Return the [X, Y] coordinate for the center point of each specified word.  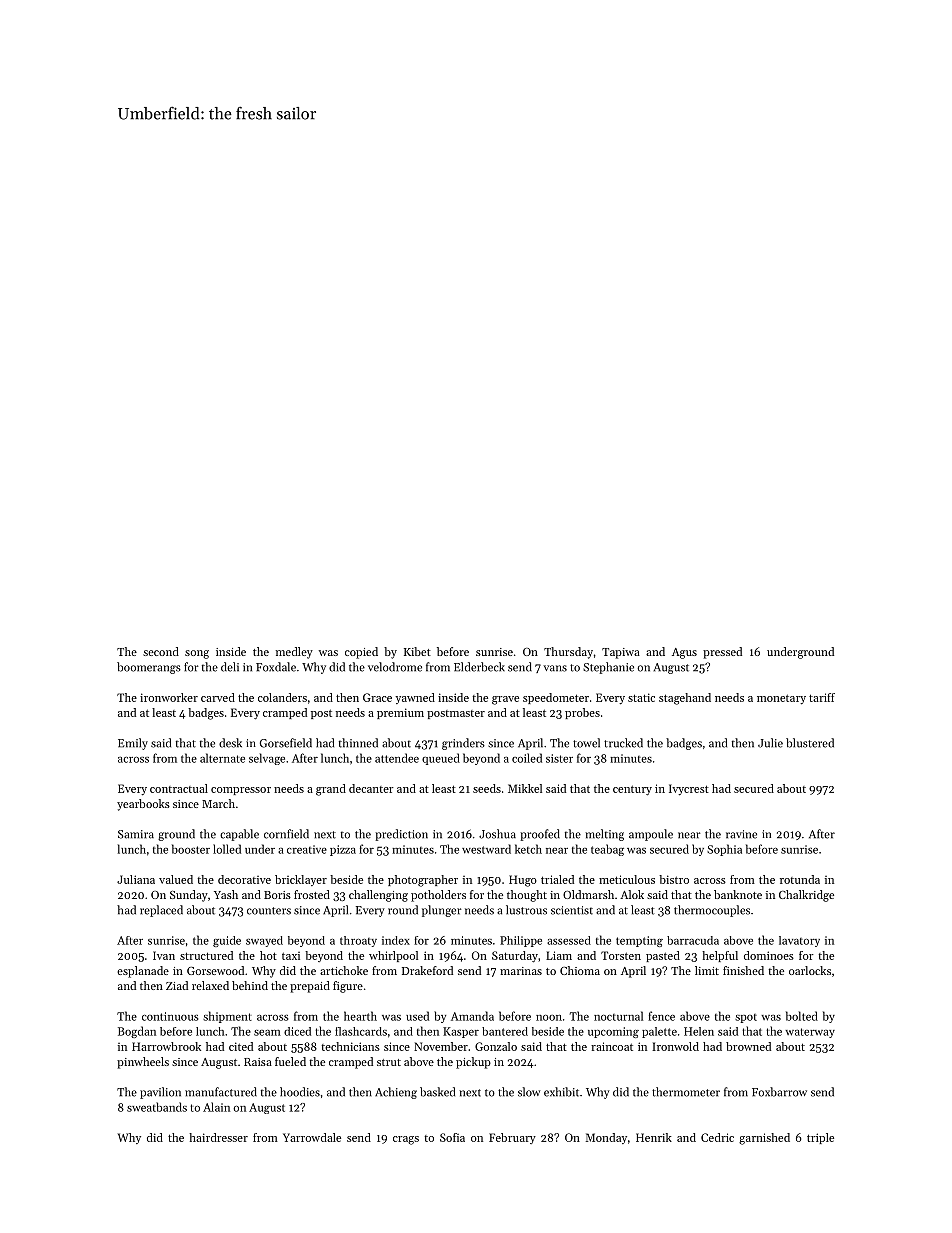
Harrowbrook [166, 1046]
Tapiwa [621, 653]
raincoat [612, 1046]
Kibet [417, 651]
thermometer [686, 1092]
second [161, 651]
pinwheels [143, 1063]
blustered [810, 743]
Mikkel [525, 788]
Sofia [452, 1137]
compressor [241, 791]
